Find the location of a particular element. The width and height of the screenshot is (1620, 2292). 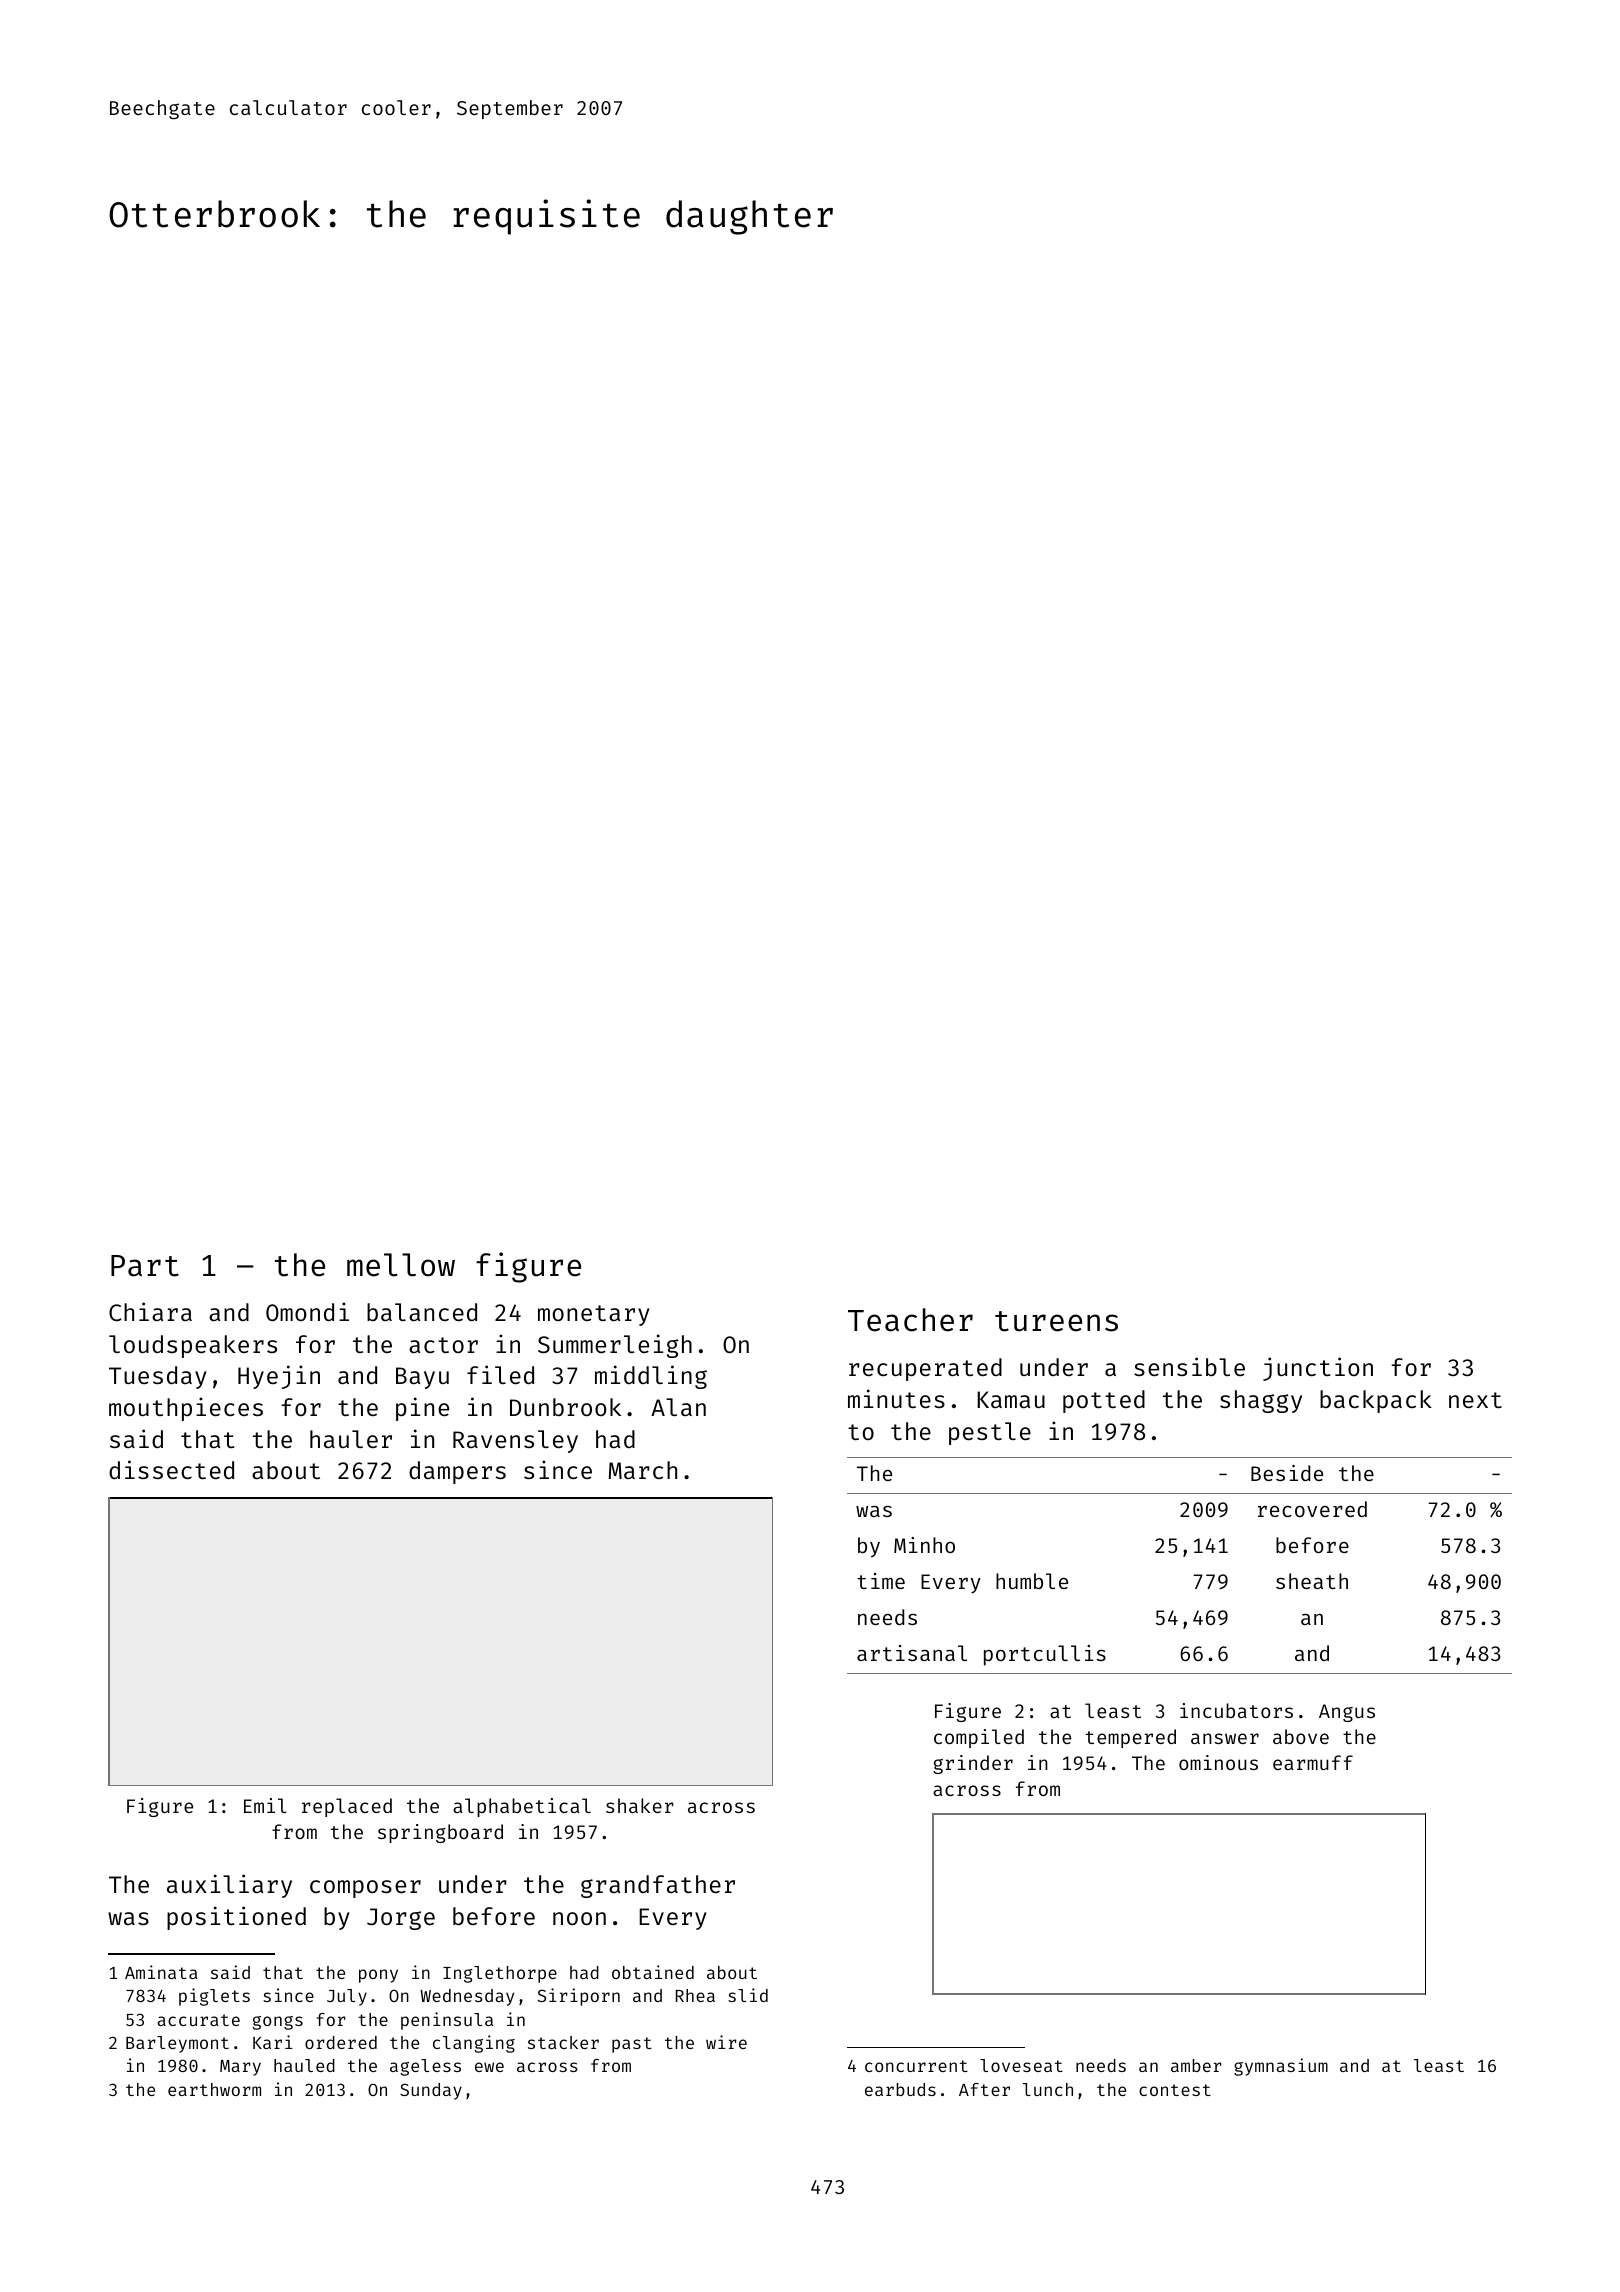

After is located at coordinates (984, 2089).
